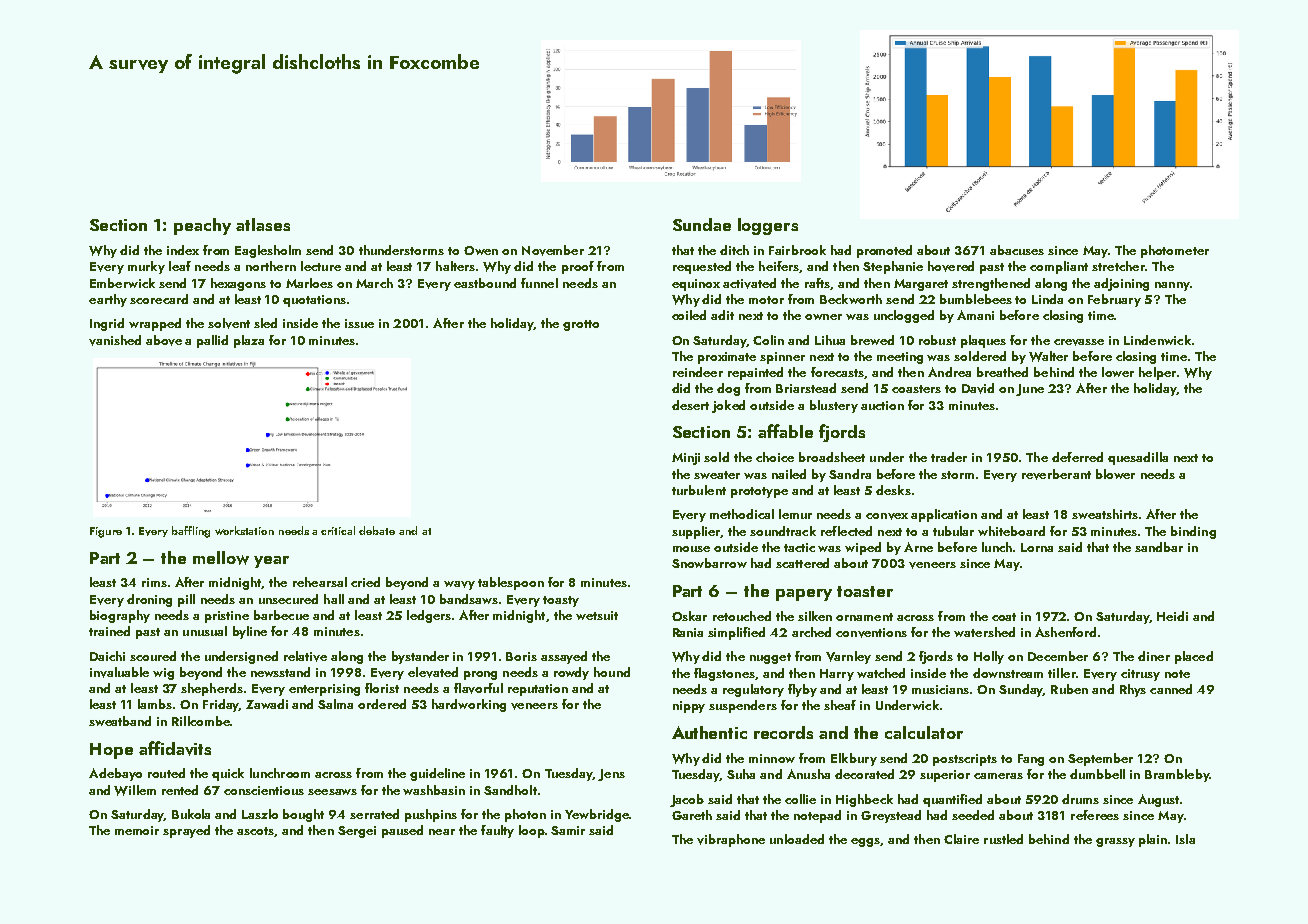 Image resolution: width=1308 pixels, height=924 pixels. Describe the element at coordinates (1079, 342) in the screenshot. I see `crevasse` at that location.
